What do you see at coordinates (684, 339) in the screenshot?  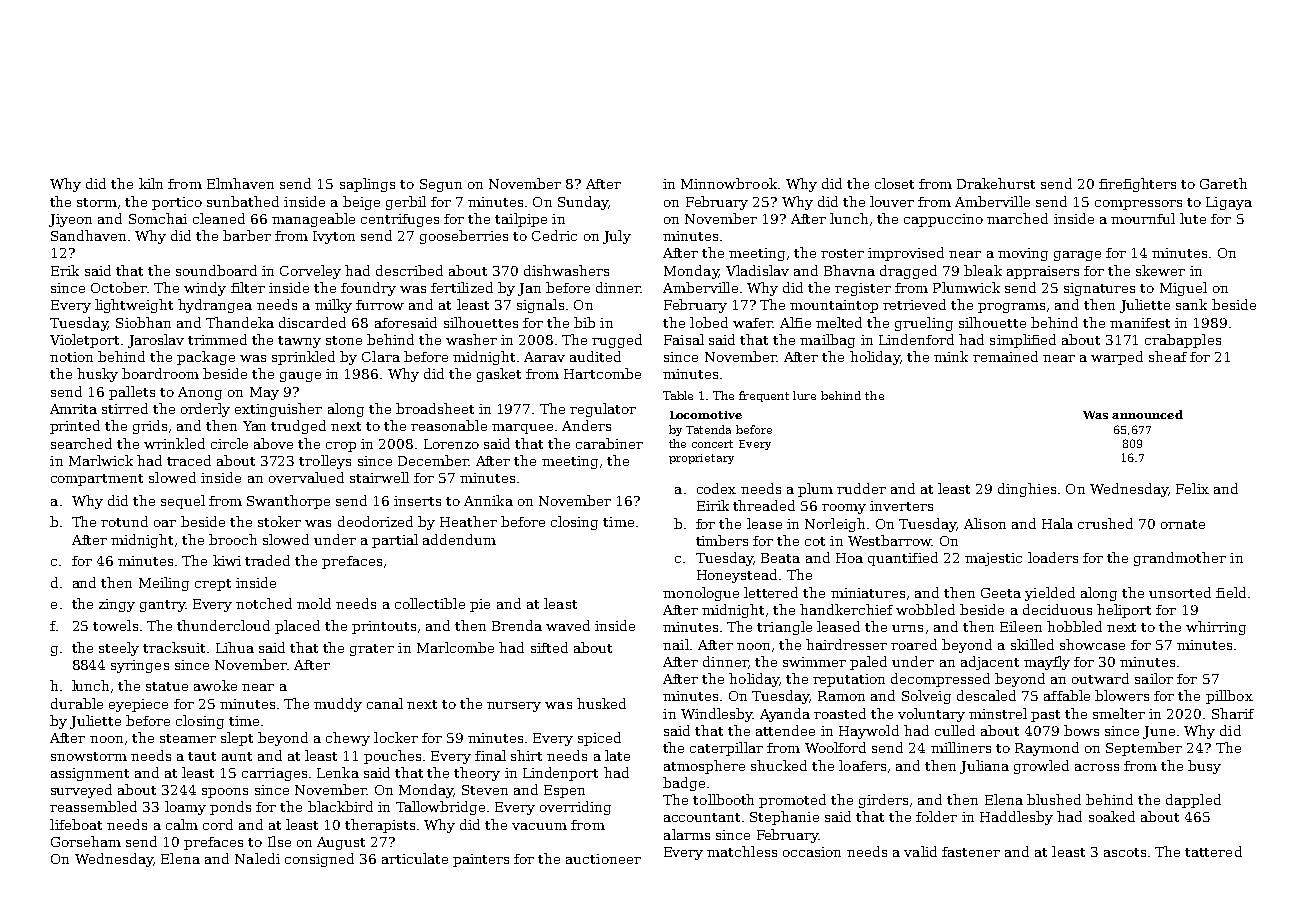 I see `Faisal` at bounding box center [684, 339].
